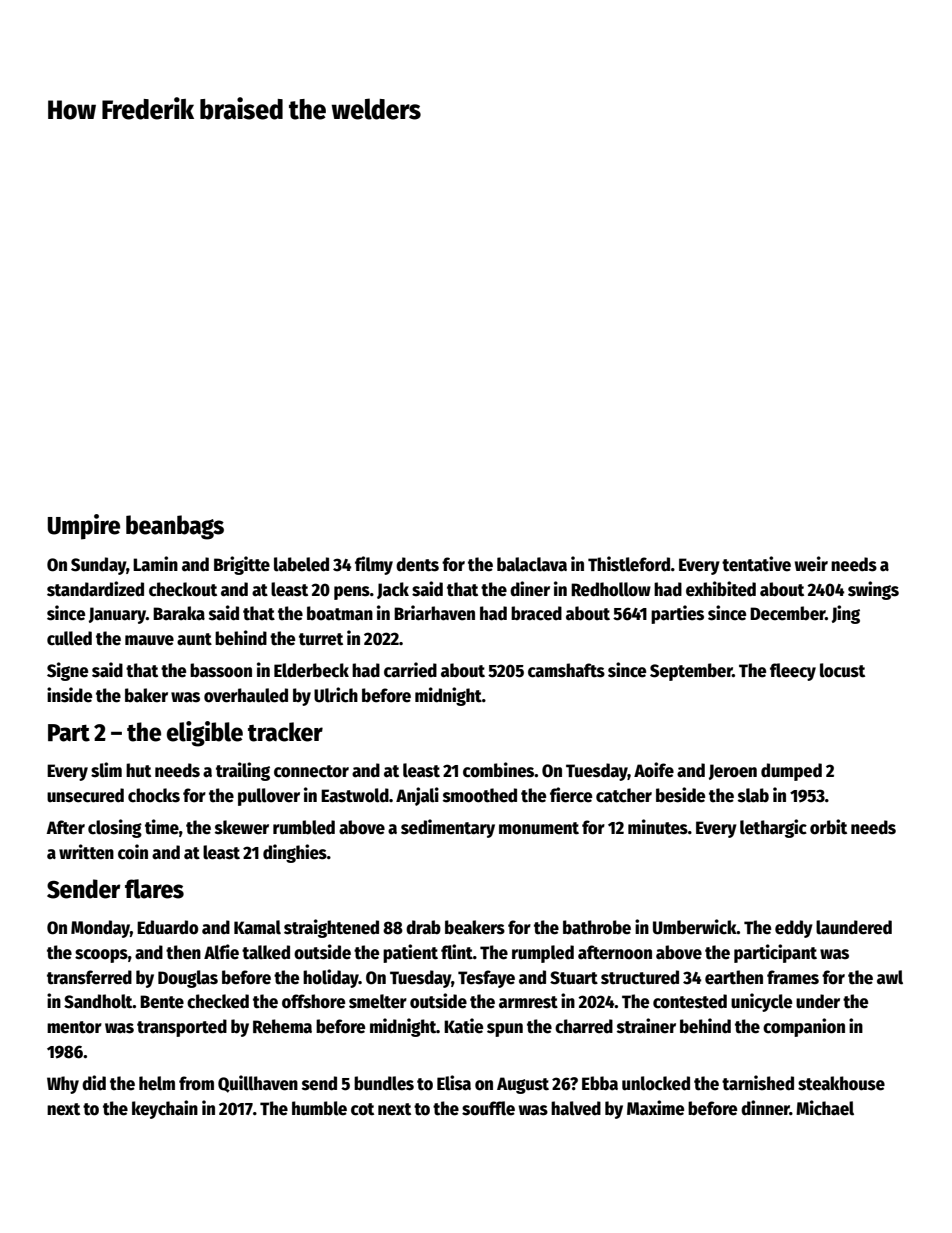 The width and height of the screenshot is (952, 1233). I want to click on halved, so click(576, 1108).
